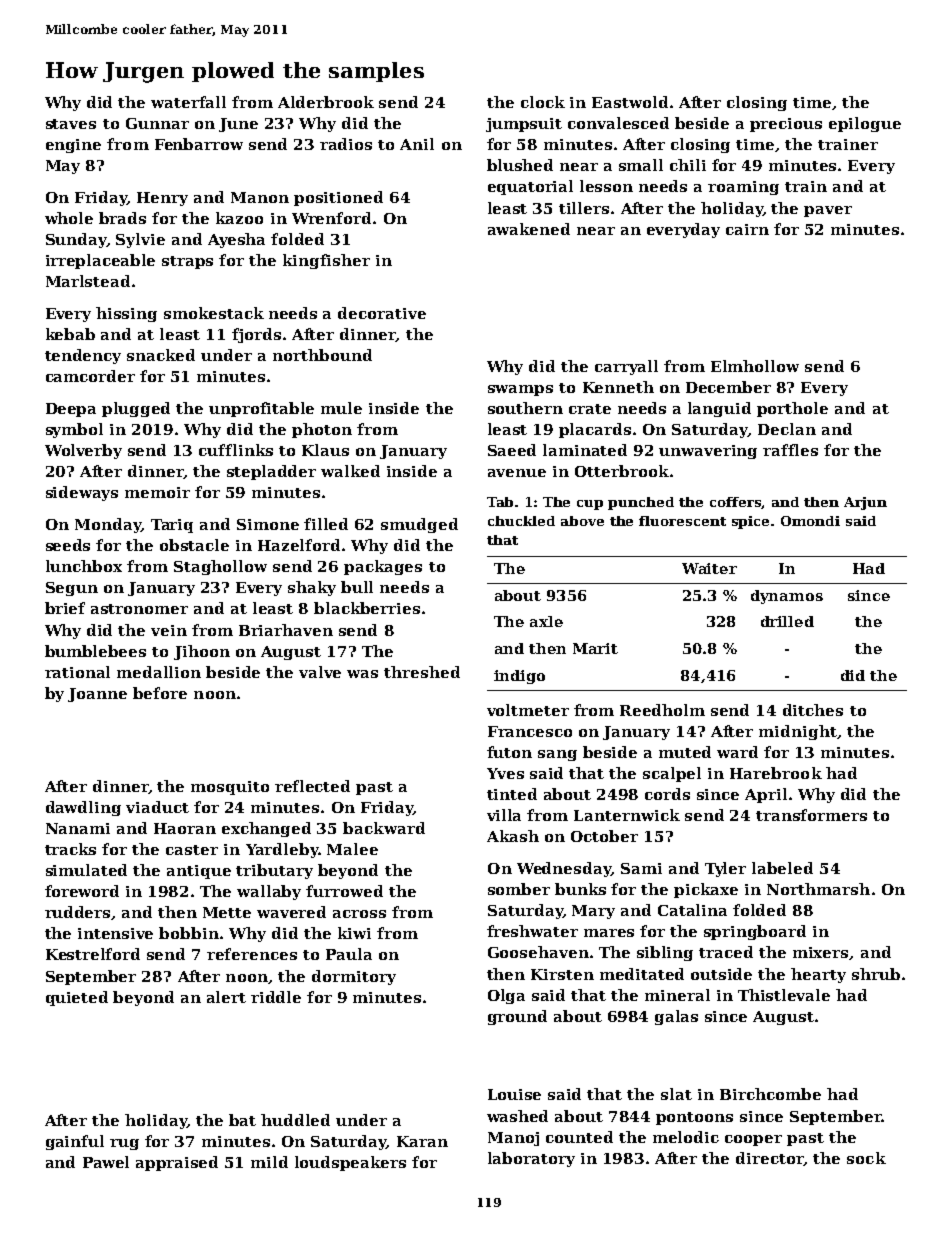  What do you see at coordinates (865, 124) in the page?
I see `epilogue` at bounding box center [865, 124].
